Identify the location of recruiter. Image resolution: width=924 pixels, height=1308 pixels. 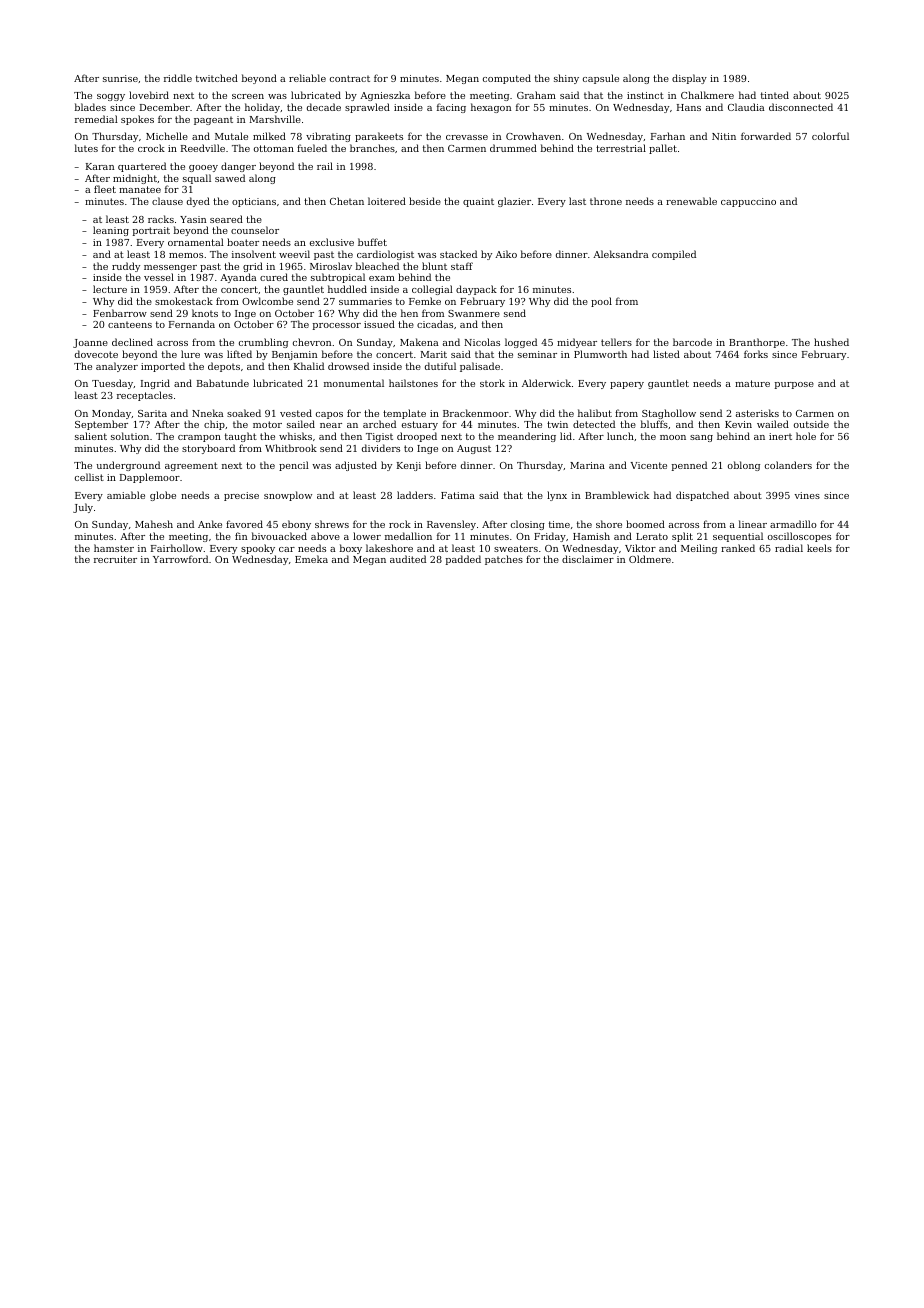
(115, 559).
